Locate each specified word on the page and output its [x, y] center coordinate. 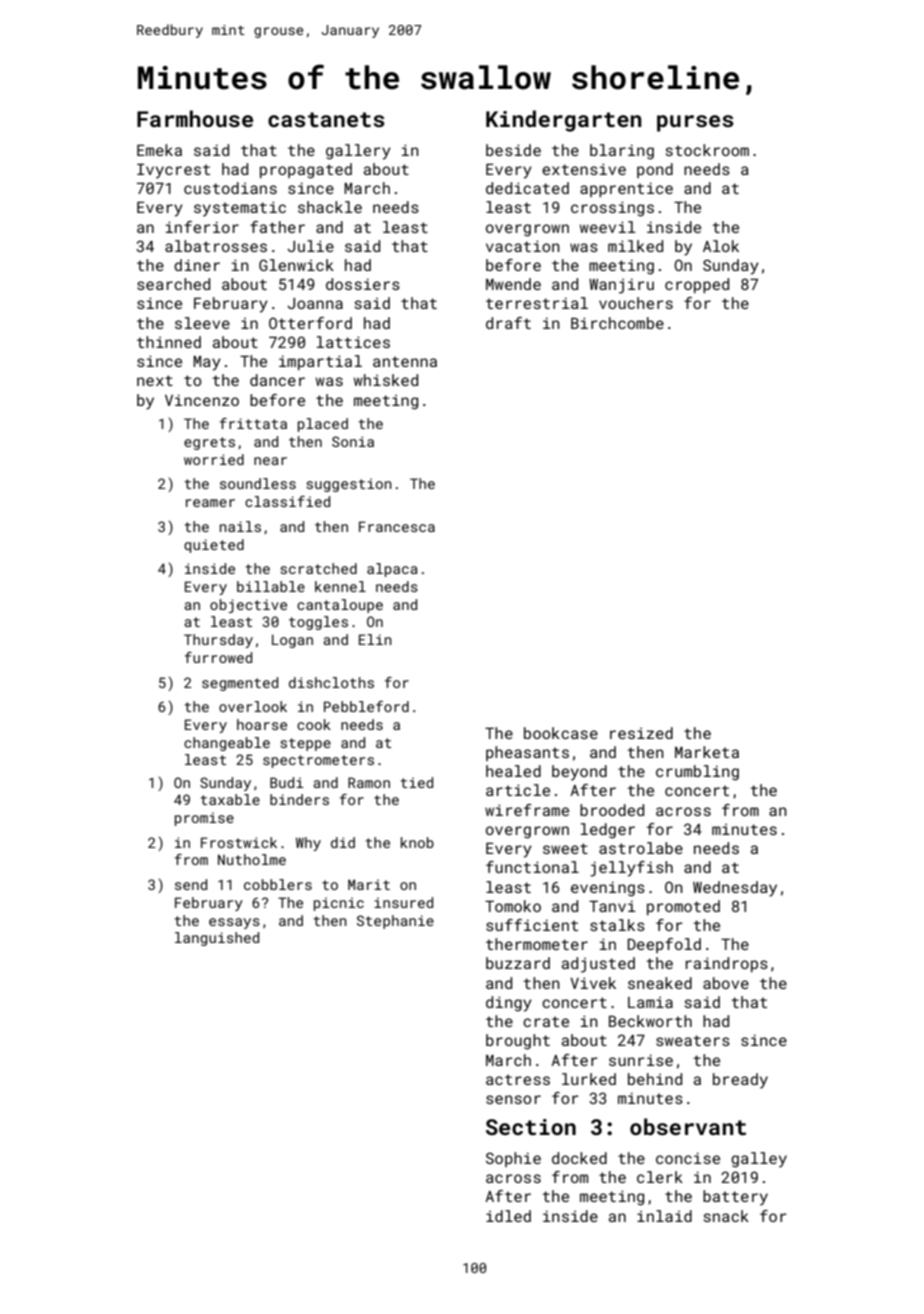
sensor [513, 1099]
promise [204, 819]
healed [513, 771]
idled [508, 1216]
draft [508, 323]
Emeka [159, 150]
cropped [697, 285]
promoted [683, 907]
